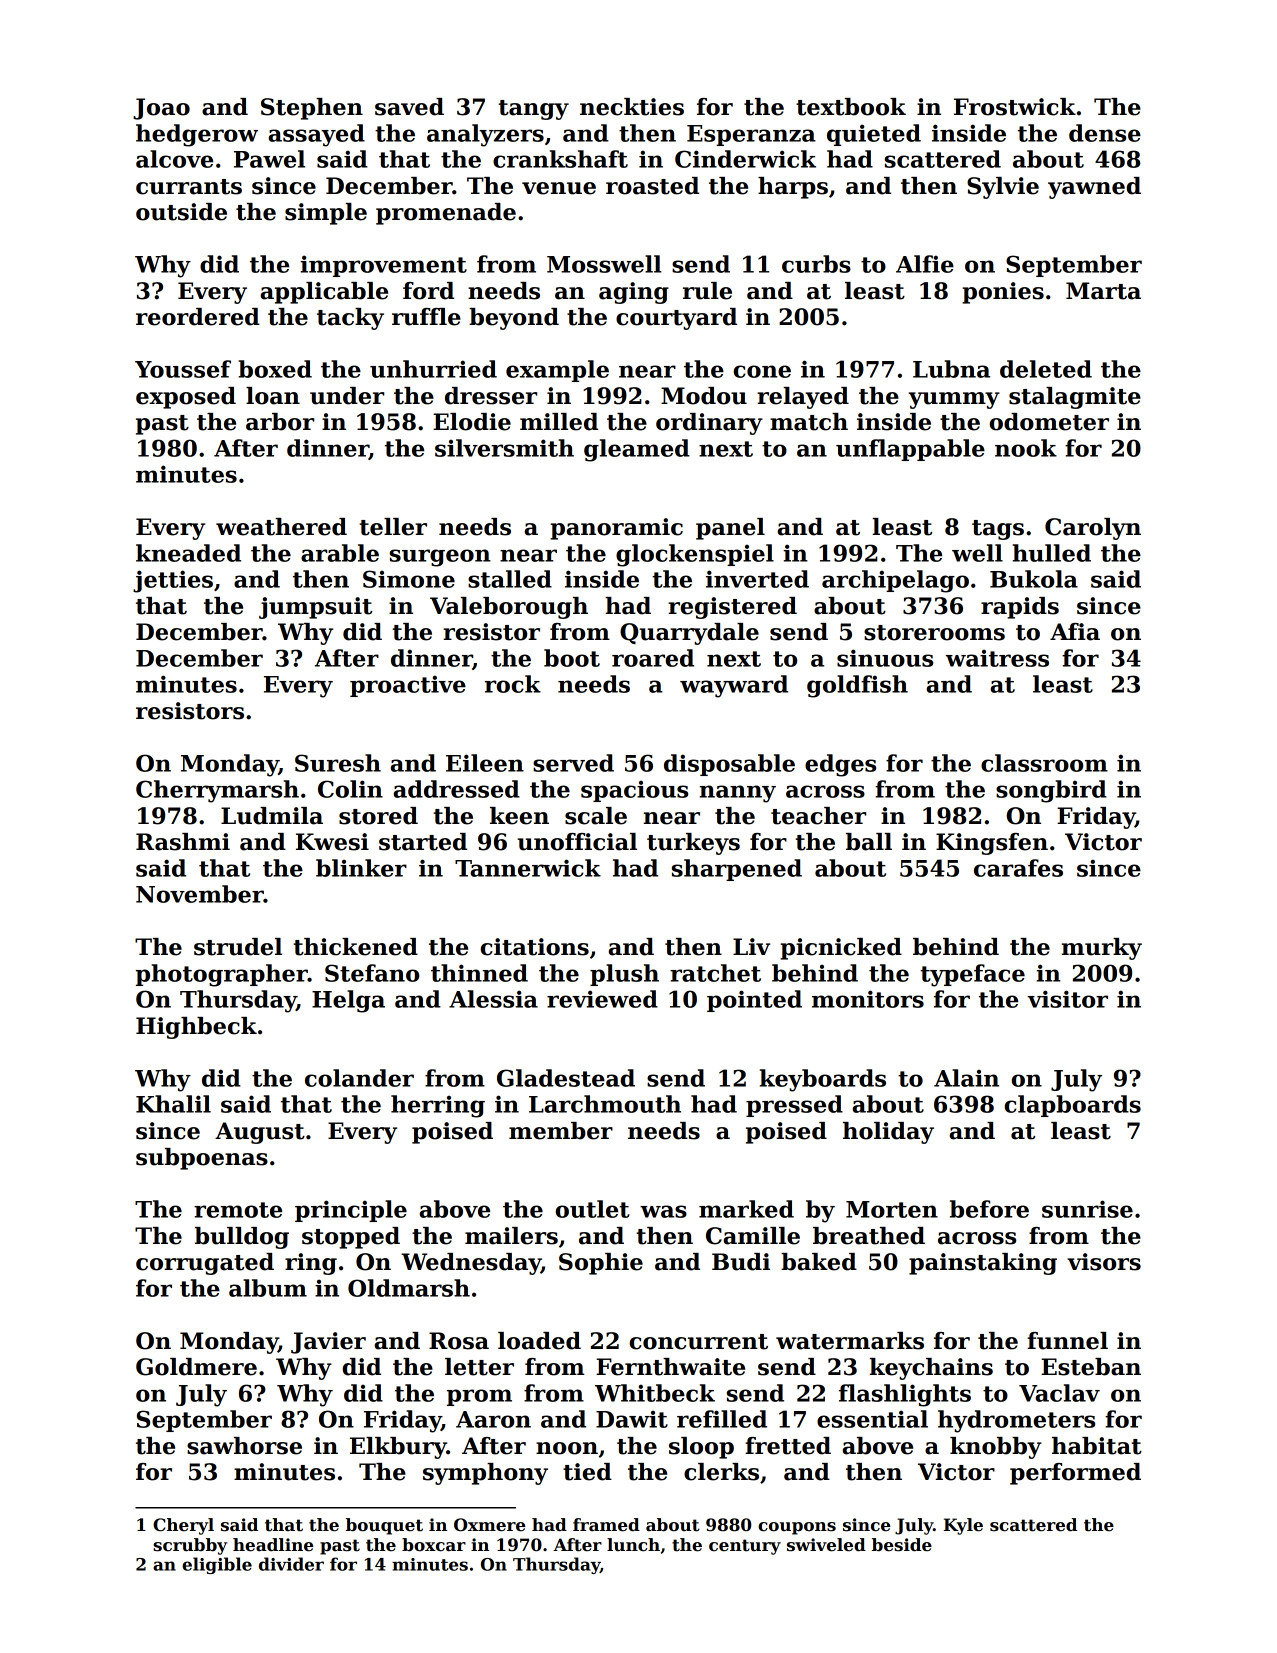 The image size is (1277, 1653). Describe the element at coordinates (312, 109) in the document. I see `Stephen` at that location.
